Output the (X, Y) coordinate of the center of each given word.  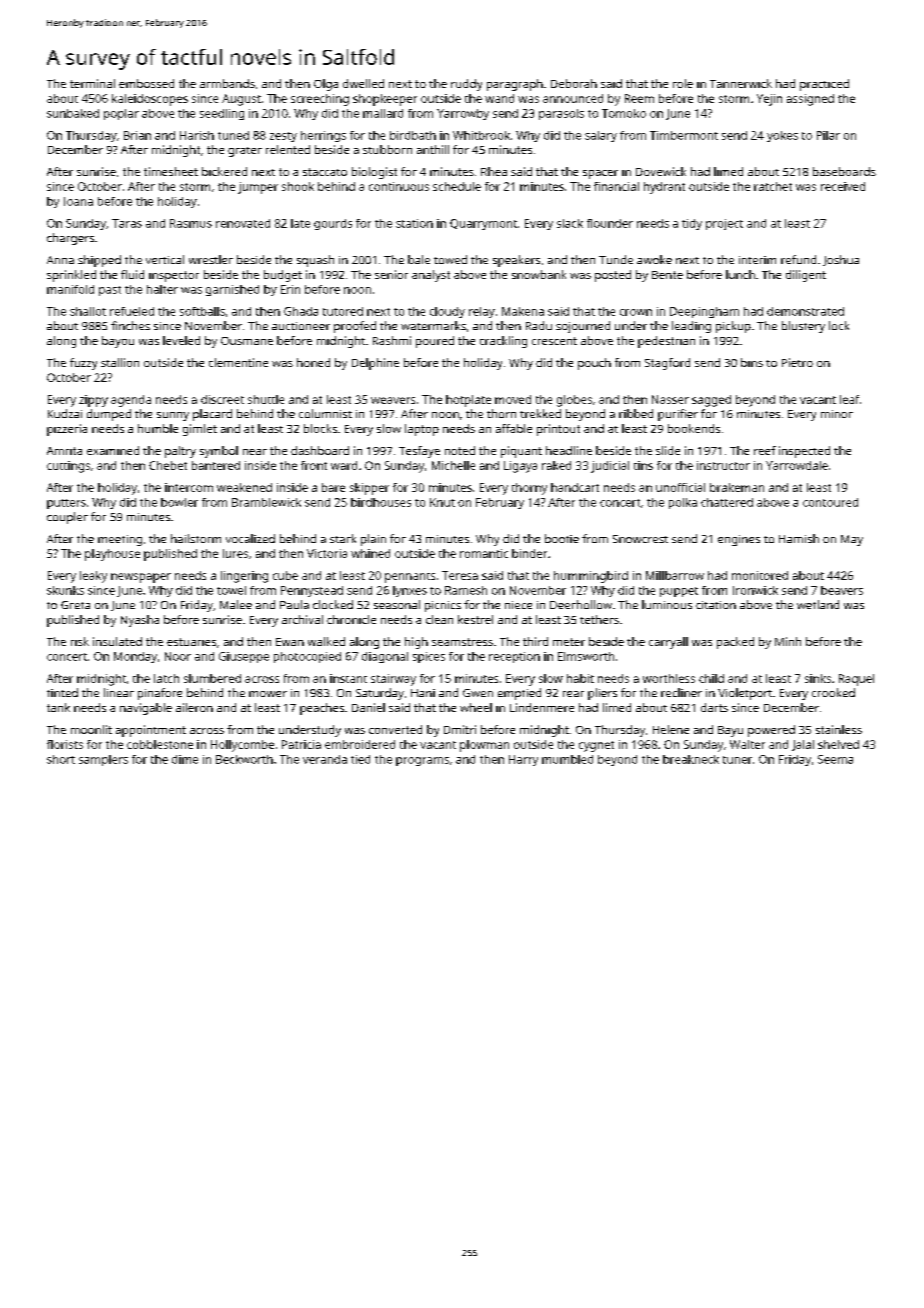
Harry (523, 760)
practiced (824, 85)
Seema (835, 759)
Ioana (78, 201)
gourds (333, 224)
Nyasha (140, 621)
